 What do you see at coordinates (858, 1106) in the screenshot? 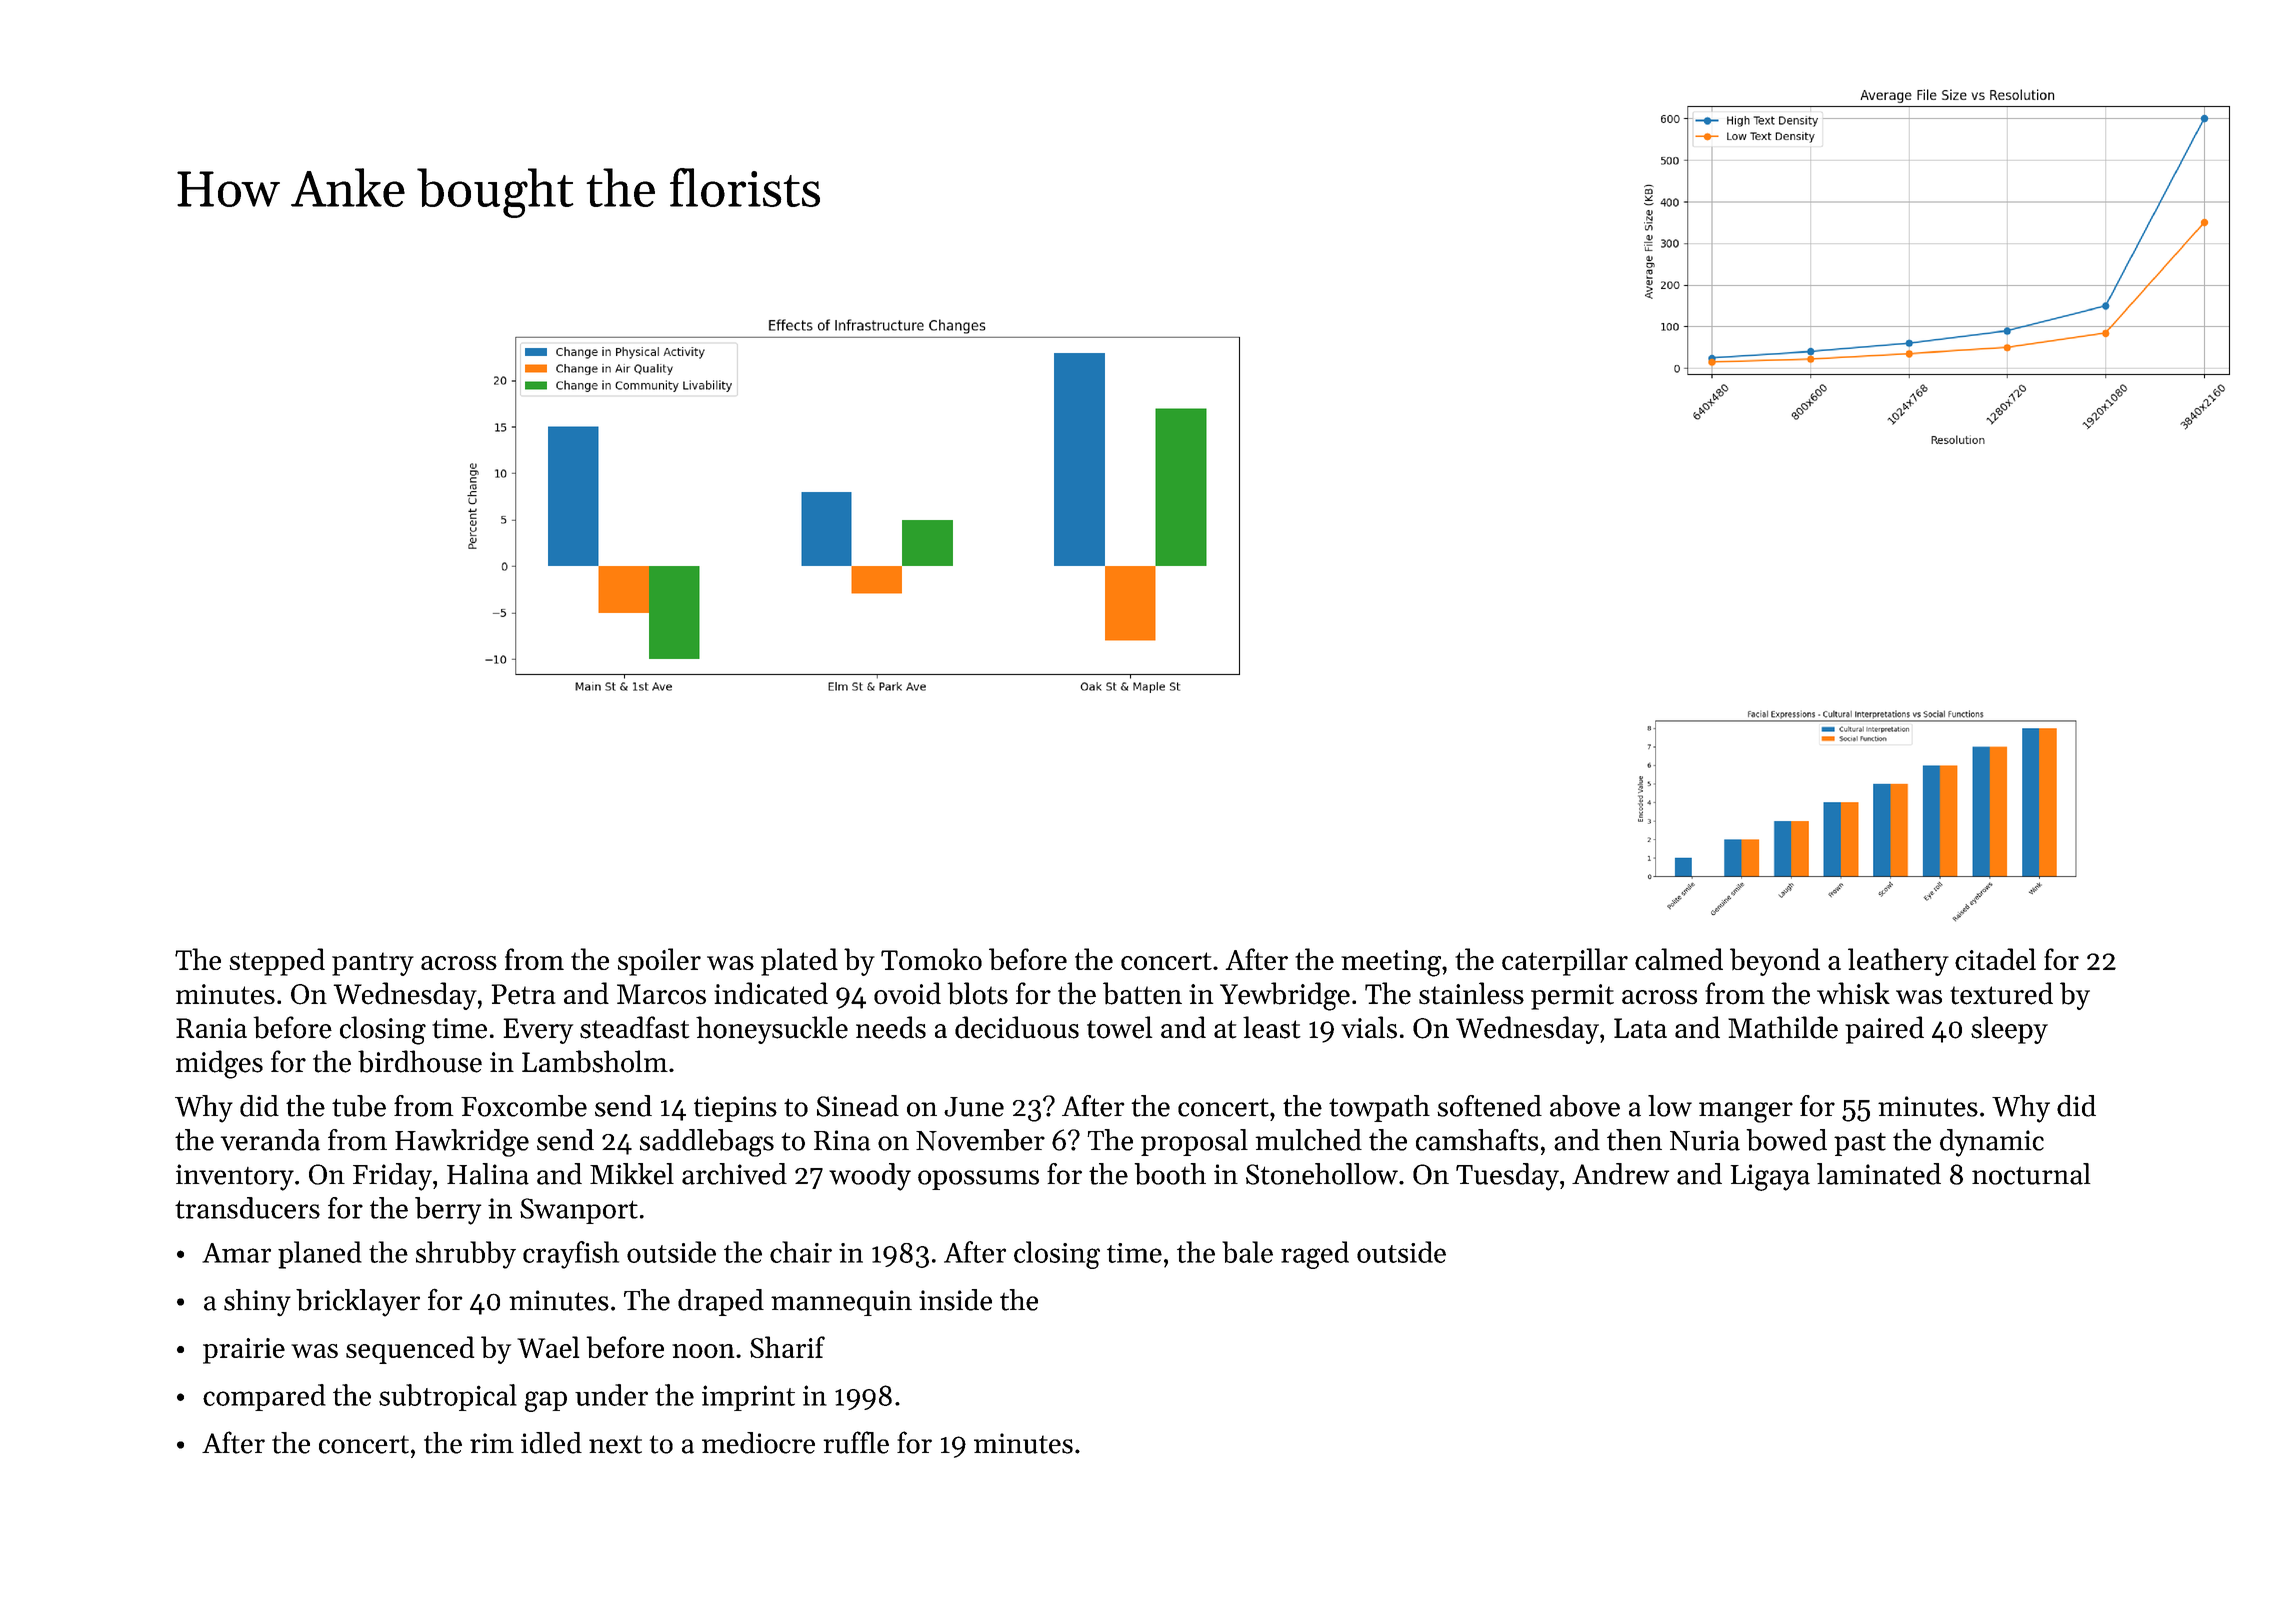
I see `Sinead` at bounding box center [858, 1106].
